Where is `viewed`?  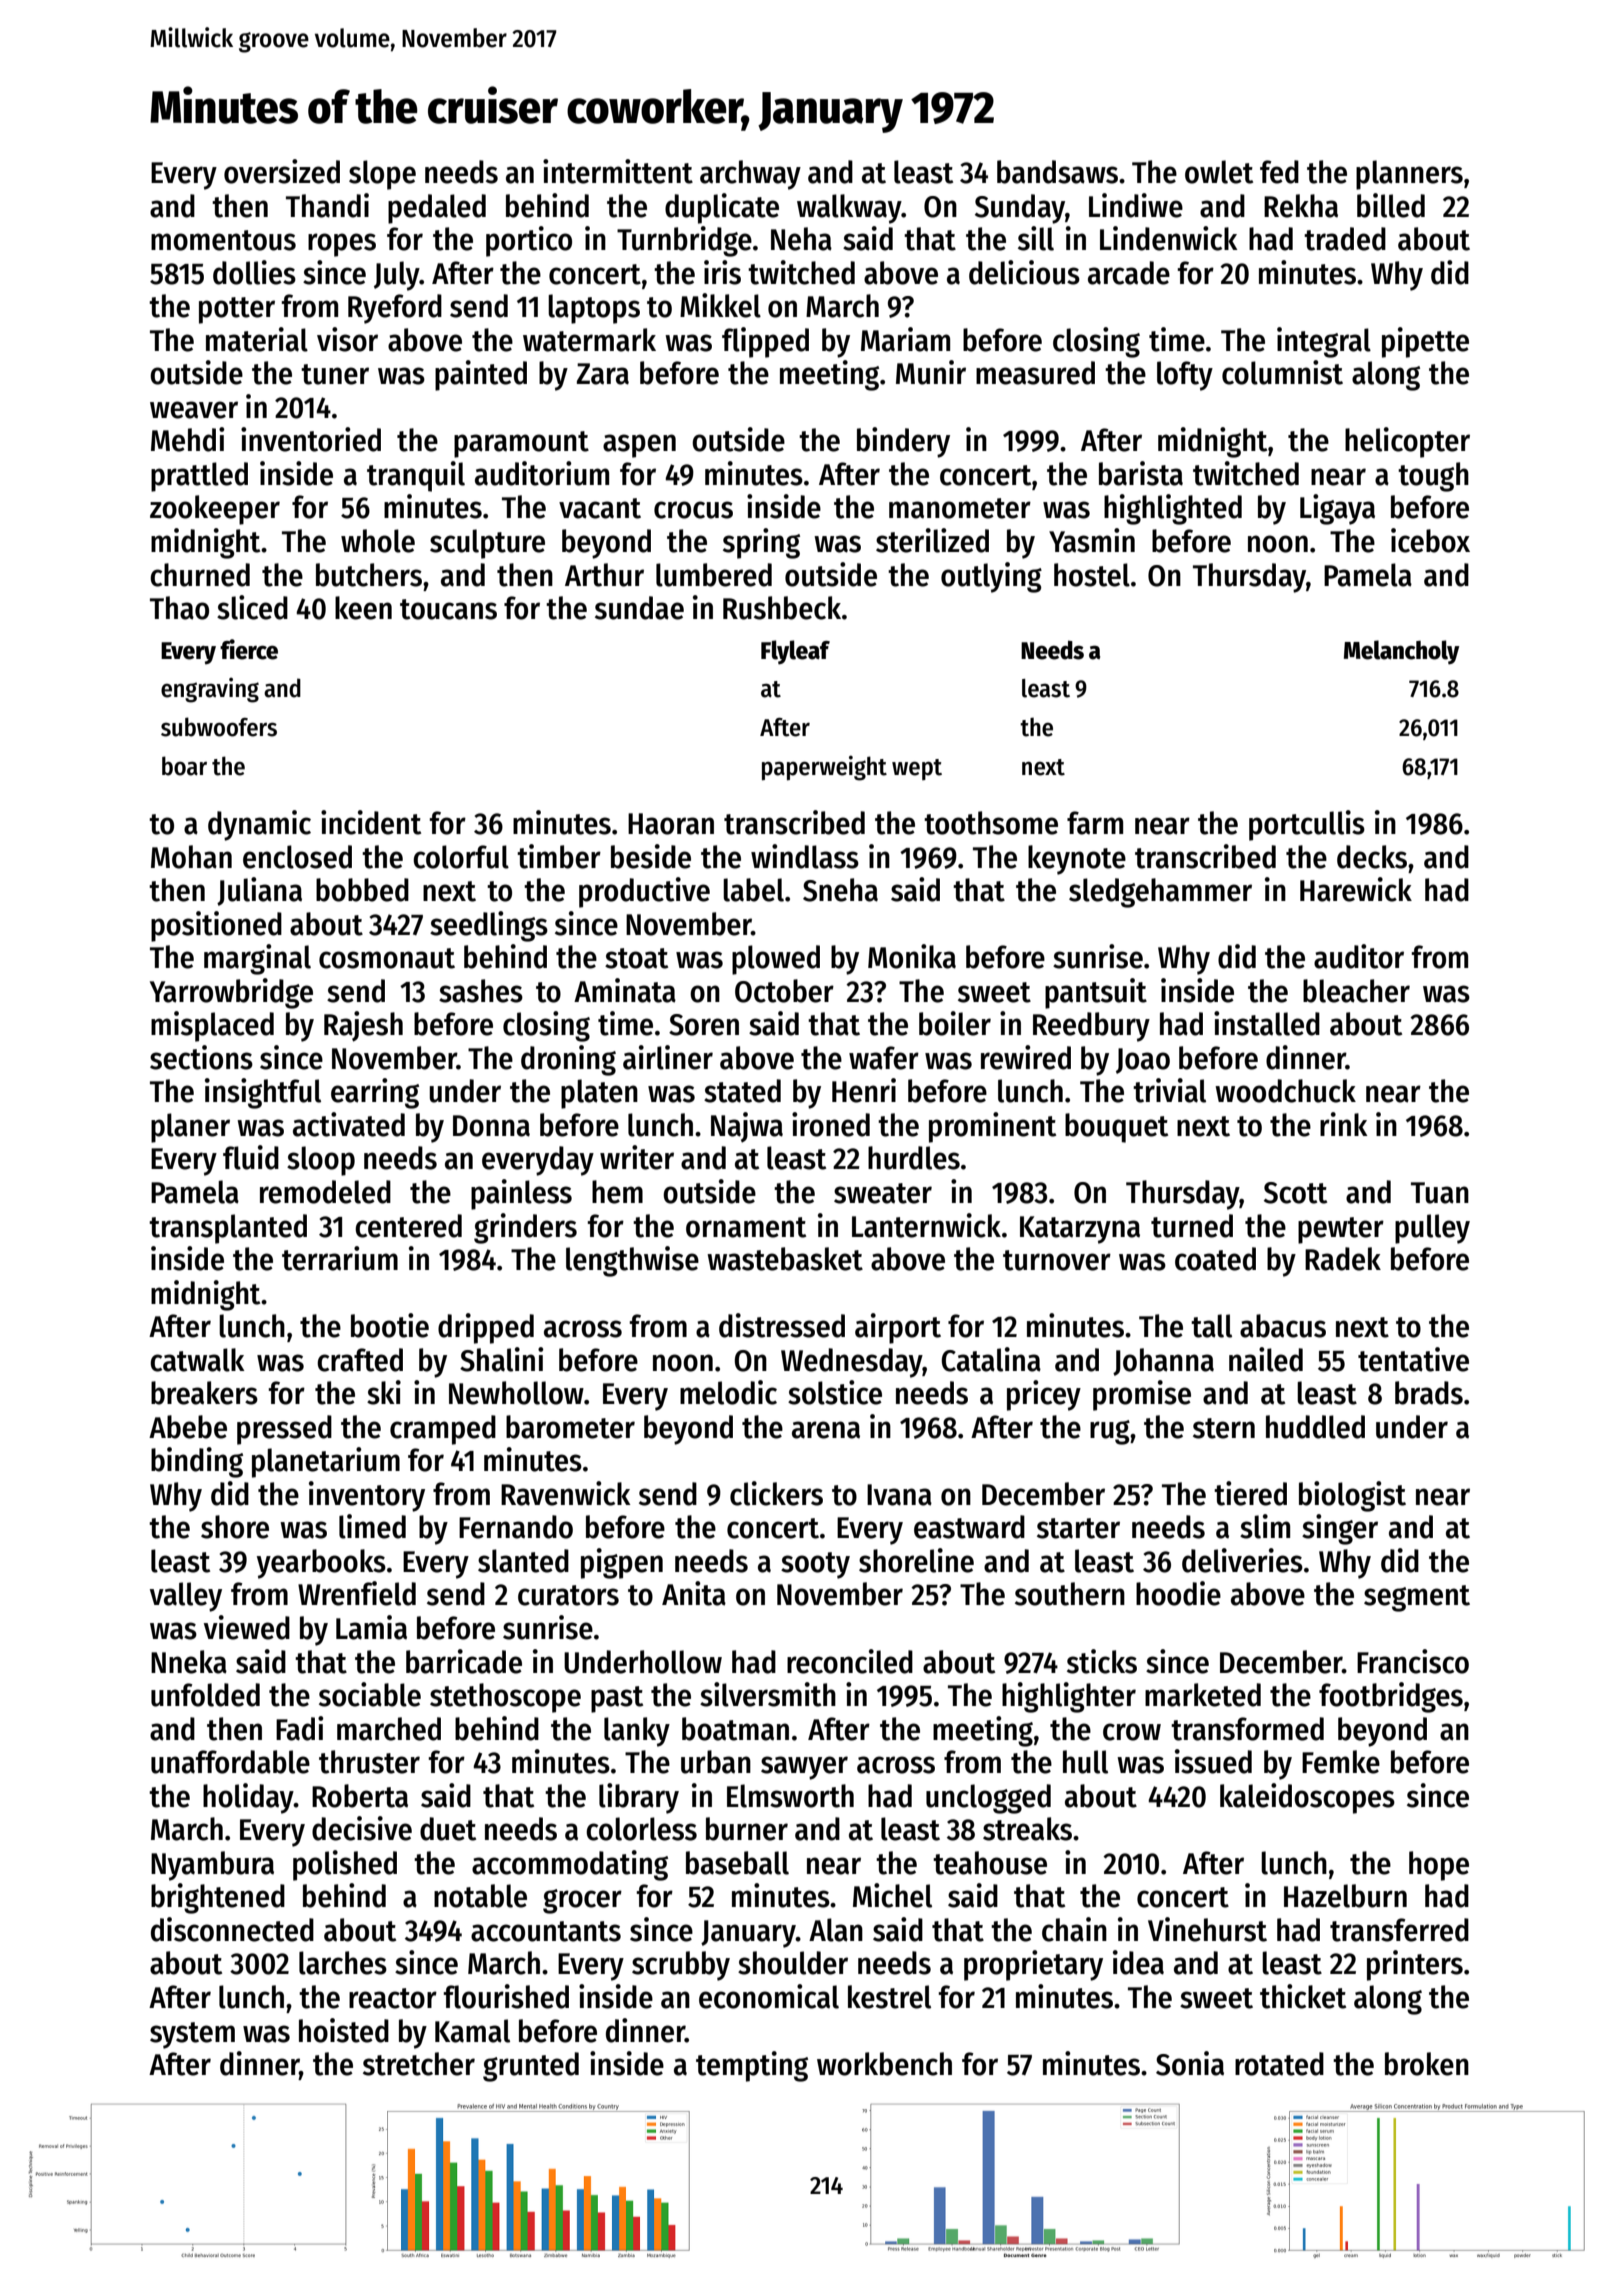 viewed is located at coordinates (247, 1627).
